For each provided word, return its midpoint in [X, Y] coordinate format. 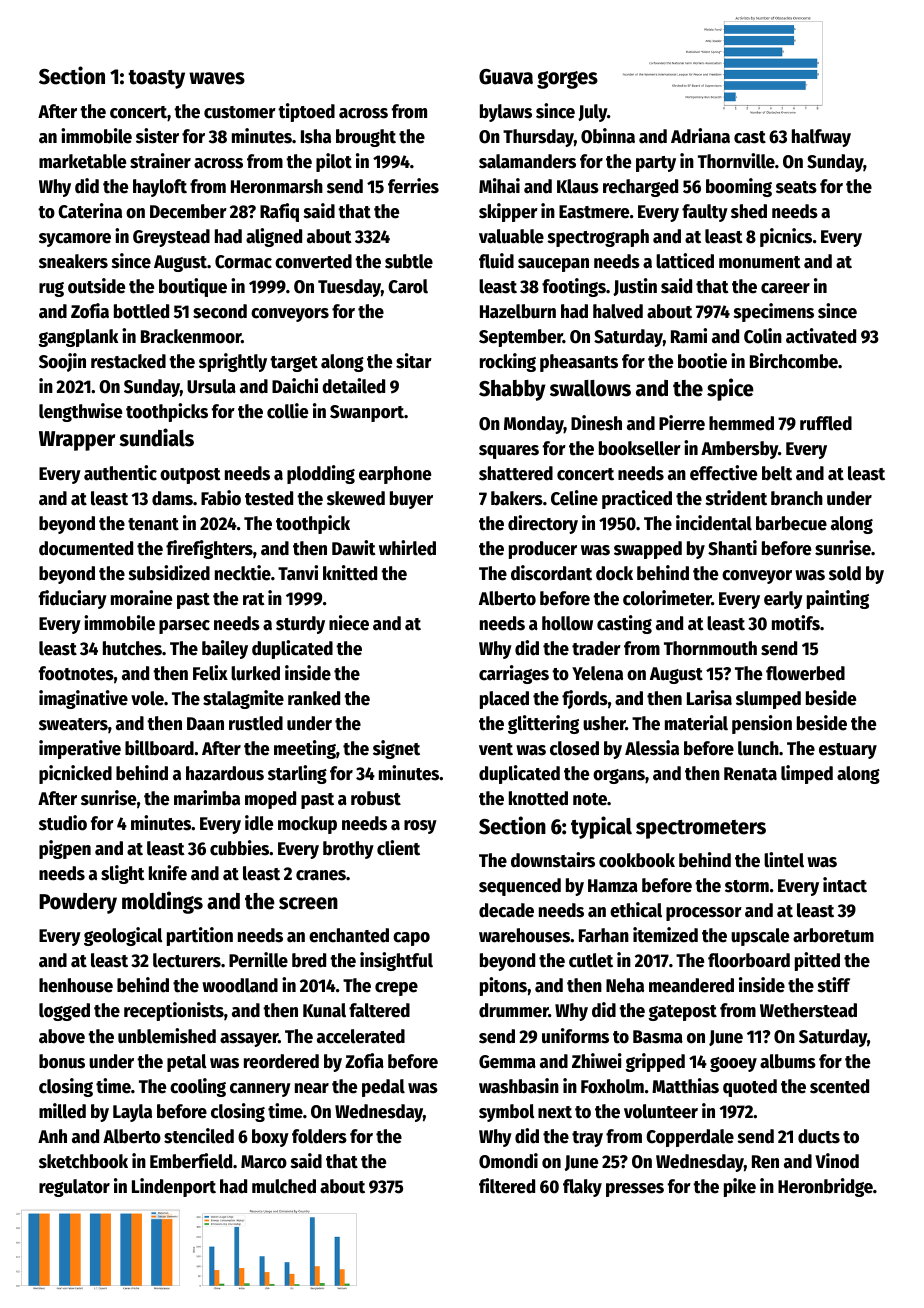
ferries [413, 186]
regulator [74, 1188]
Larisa [709, 698]
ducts [819, 1136]
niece [349, 623]
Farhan [604, 935]
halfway [821, 138]
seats [796, 187]
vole [147, 698]
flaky [582, 1188]
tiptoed [306, 112]
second [220, 311]
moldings [162, 902]
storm [747, 886]
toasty [156, 79]
